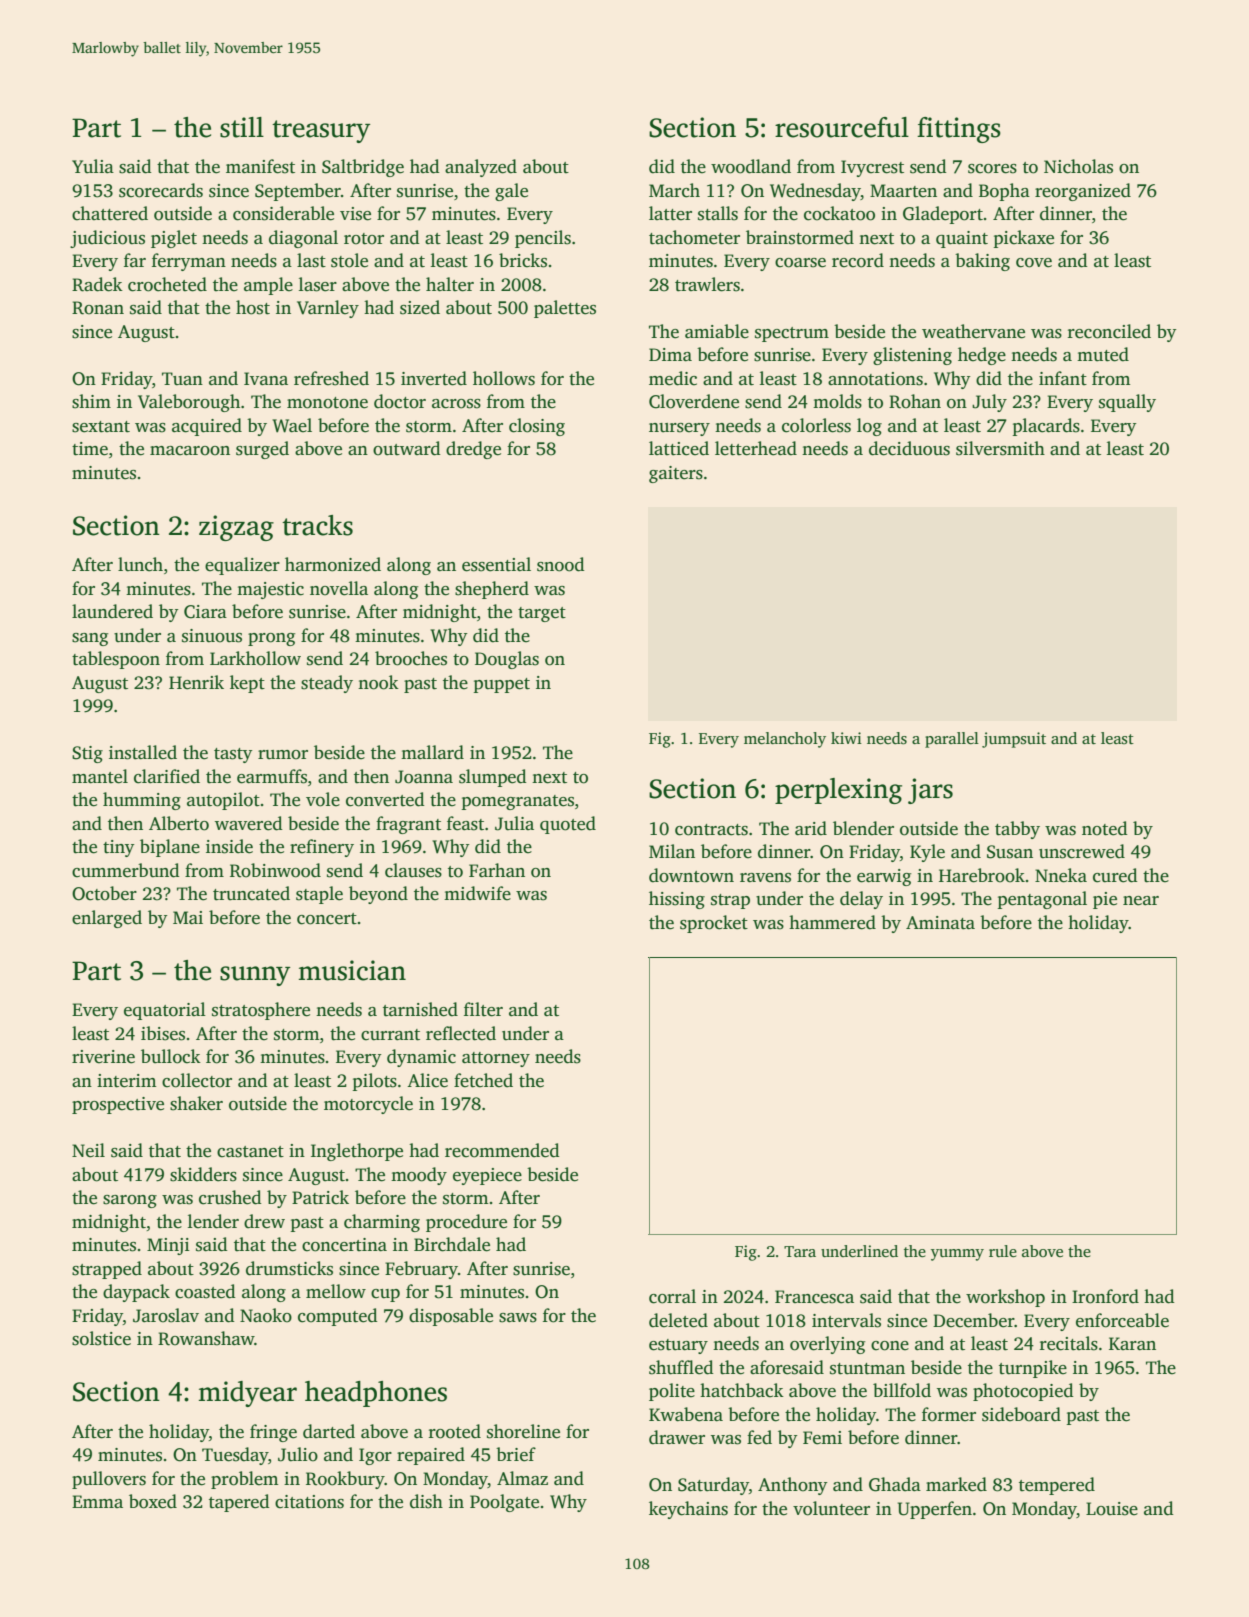  What do you see at coordinates (765, 878) in the page?
I see `ravens` at bounding box center [765, 878].
